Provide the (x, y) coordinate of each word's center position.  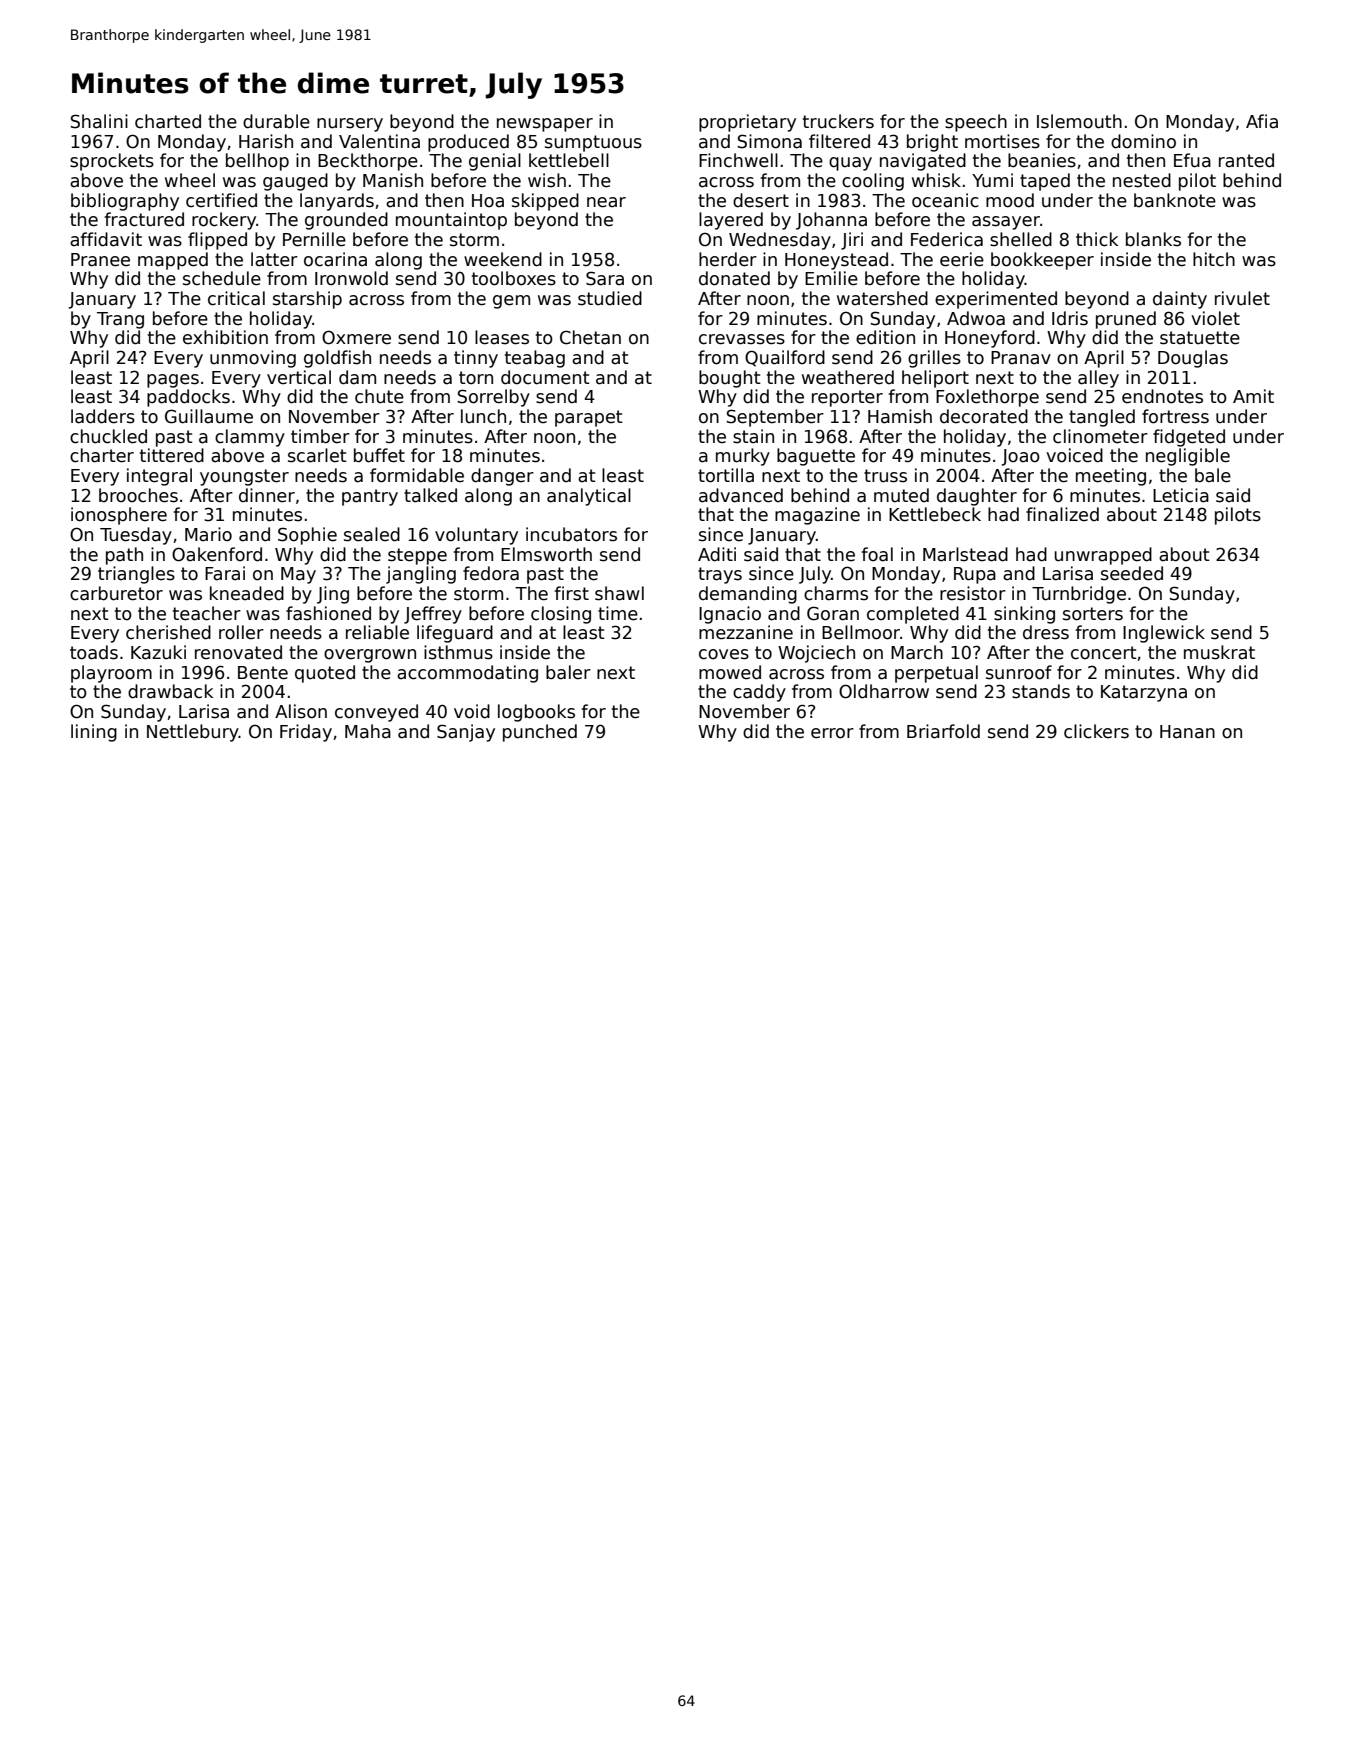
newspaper (545, 125)
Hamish (900, 416)
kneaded (247, 593)
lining (94, 733)
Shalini (99, 121)
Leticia (1181, 495)
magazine (817, 516)
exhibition (225, 337)
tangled (1102, 418)
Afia (1262, 121)
